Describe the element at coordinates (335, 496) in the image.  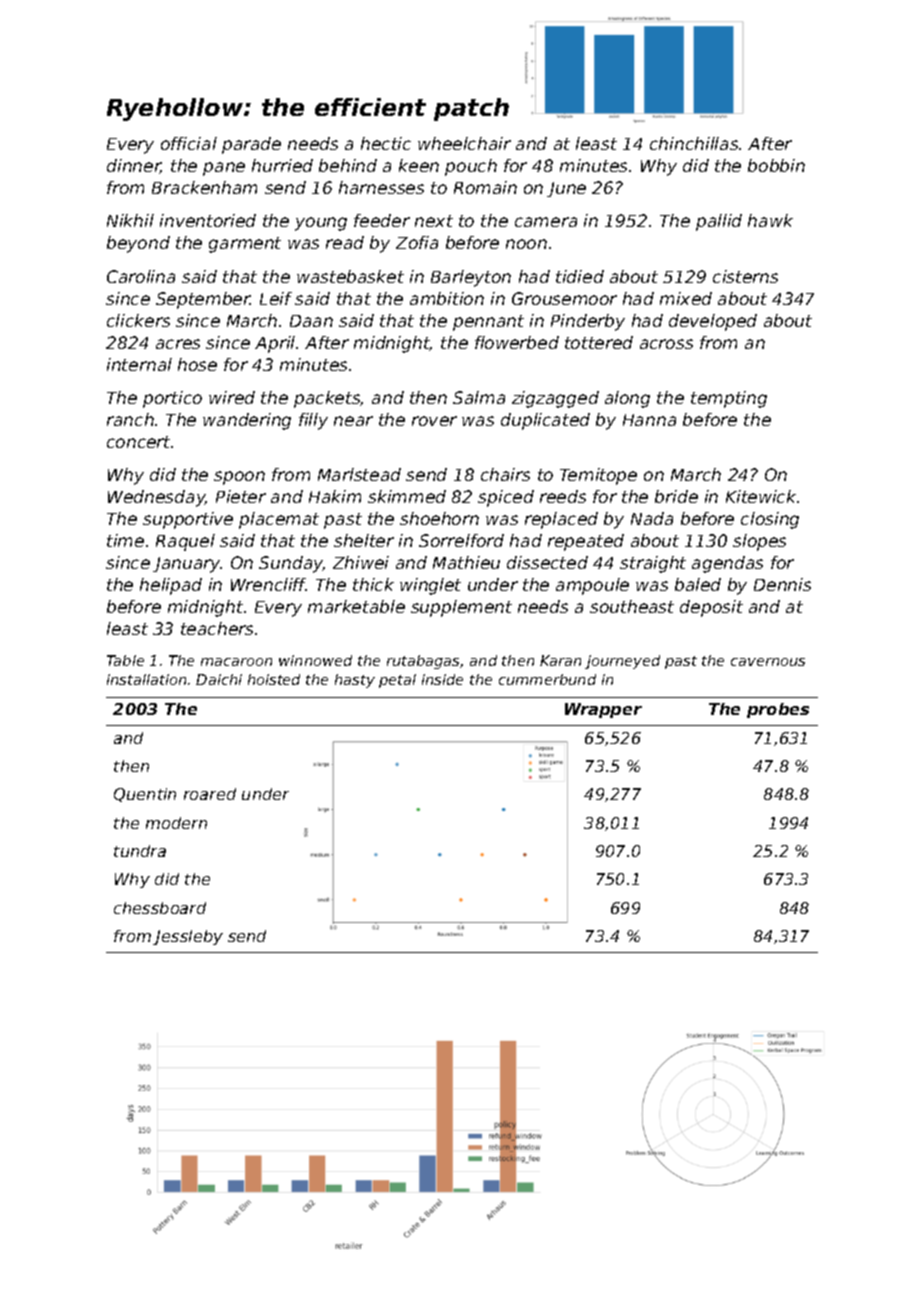
I see `Hakim` at that location.
